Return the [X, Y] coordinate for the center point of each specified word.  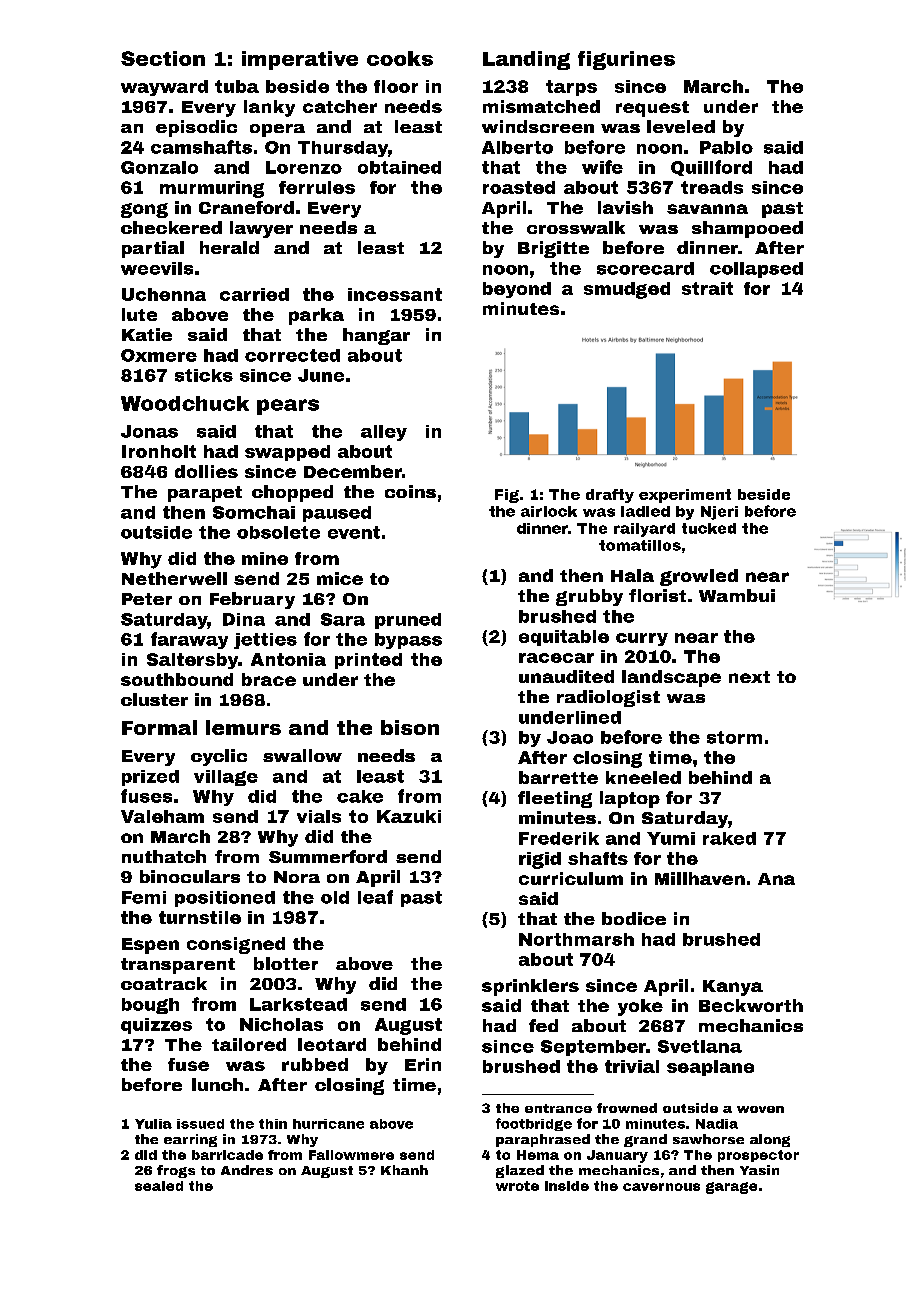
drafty [610, 496]
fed [543, 1025]
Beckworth [751, 1005]
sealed [159, 1186]
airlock [549, 511]
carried [254, 294]
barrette [558, 777]
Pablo [726, 147]
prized [150, 778]
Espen [150, 946]
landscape [671, 678]
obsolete [278, 532]
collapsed [756, 270]
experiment [685, 496]
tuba [237, 86]
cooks [400, 58]
